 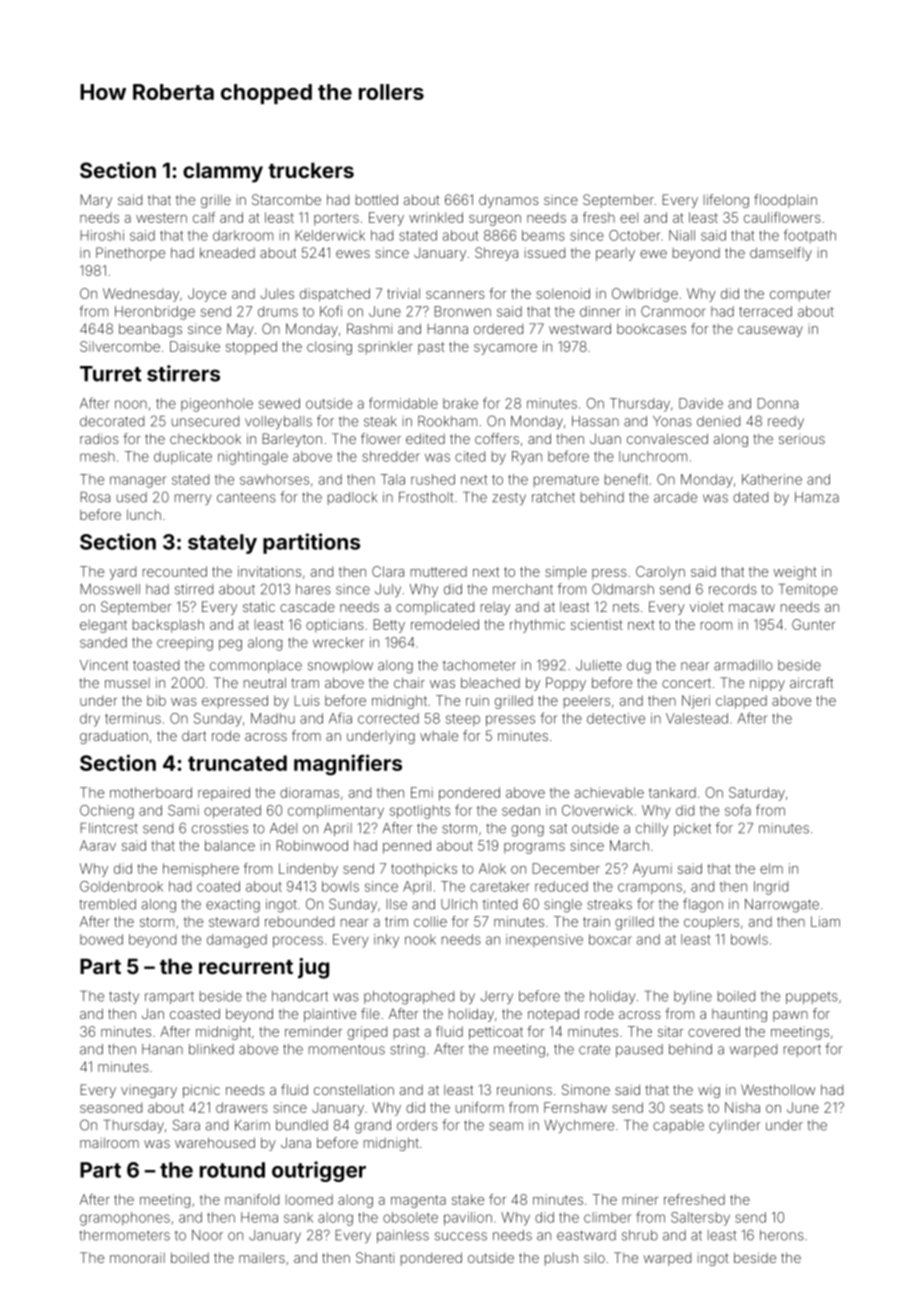 What do you see at coordinates (124, 997) in the screenshot?
I see `tasty` at bounding box center [124, 997].
